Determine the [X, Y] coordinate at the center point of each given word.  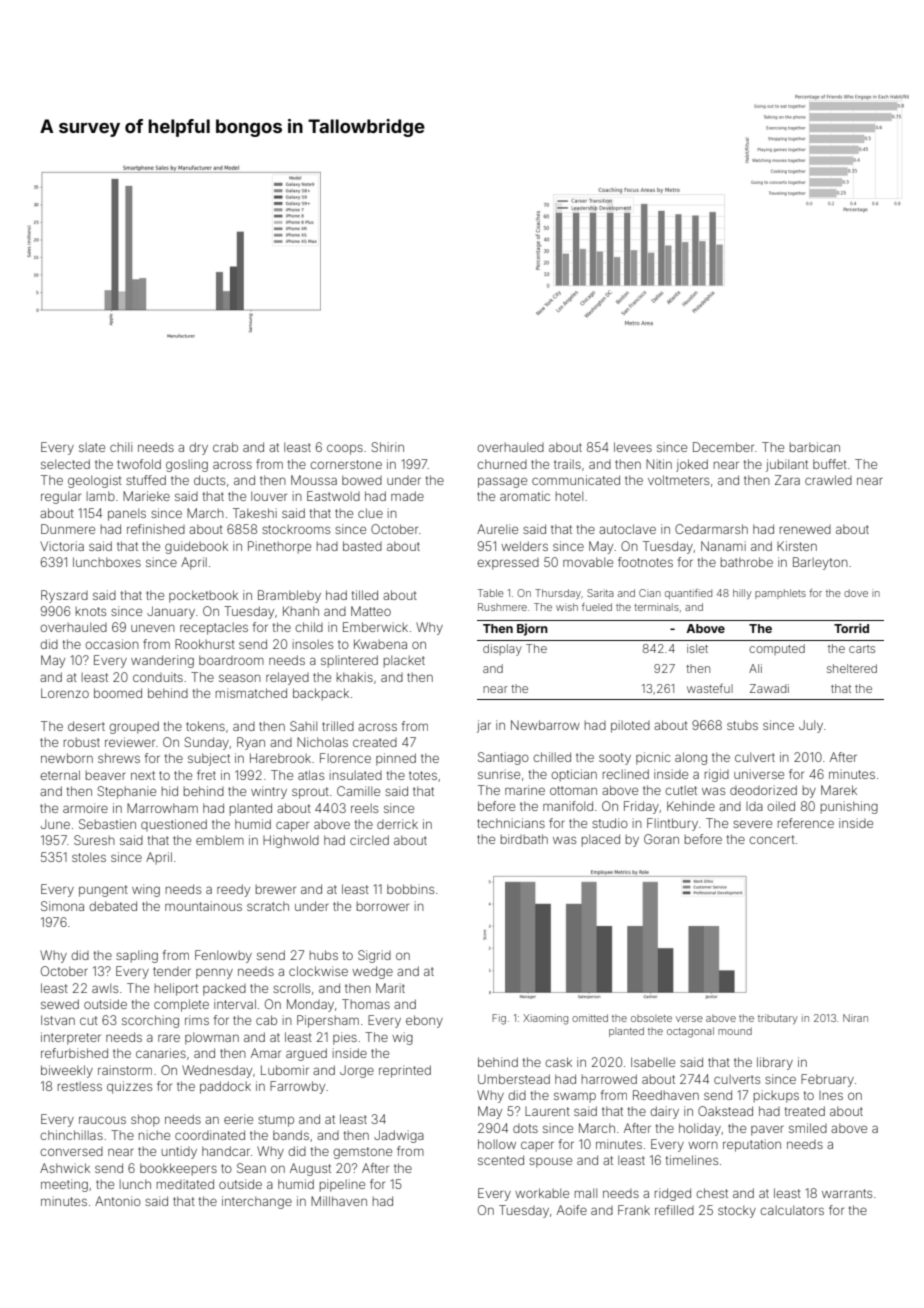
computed [777, 649]
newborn [67, 758]
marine [525, 790]
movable [588, 562]
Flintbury [672, 824]
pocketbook [203, 596]
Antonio [118, 1201]
